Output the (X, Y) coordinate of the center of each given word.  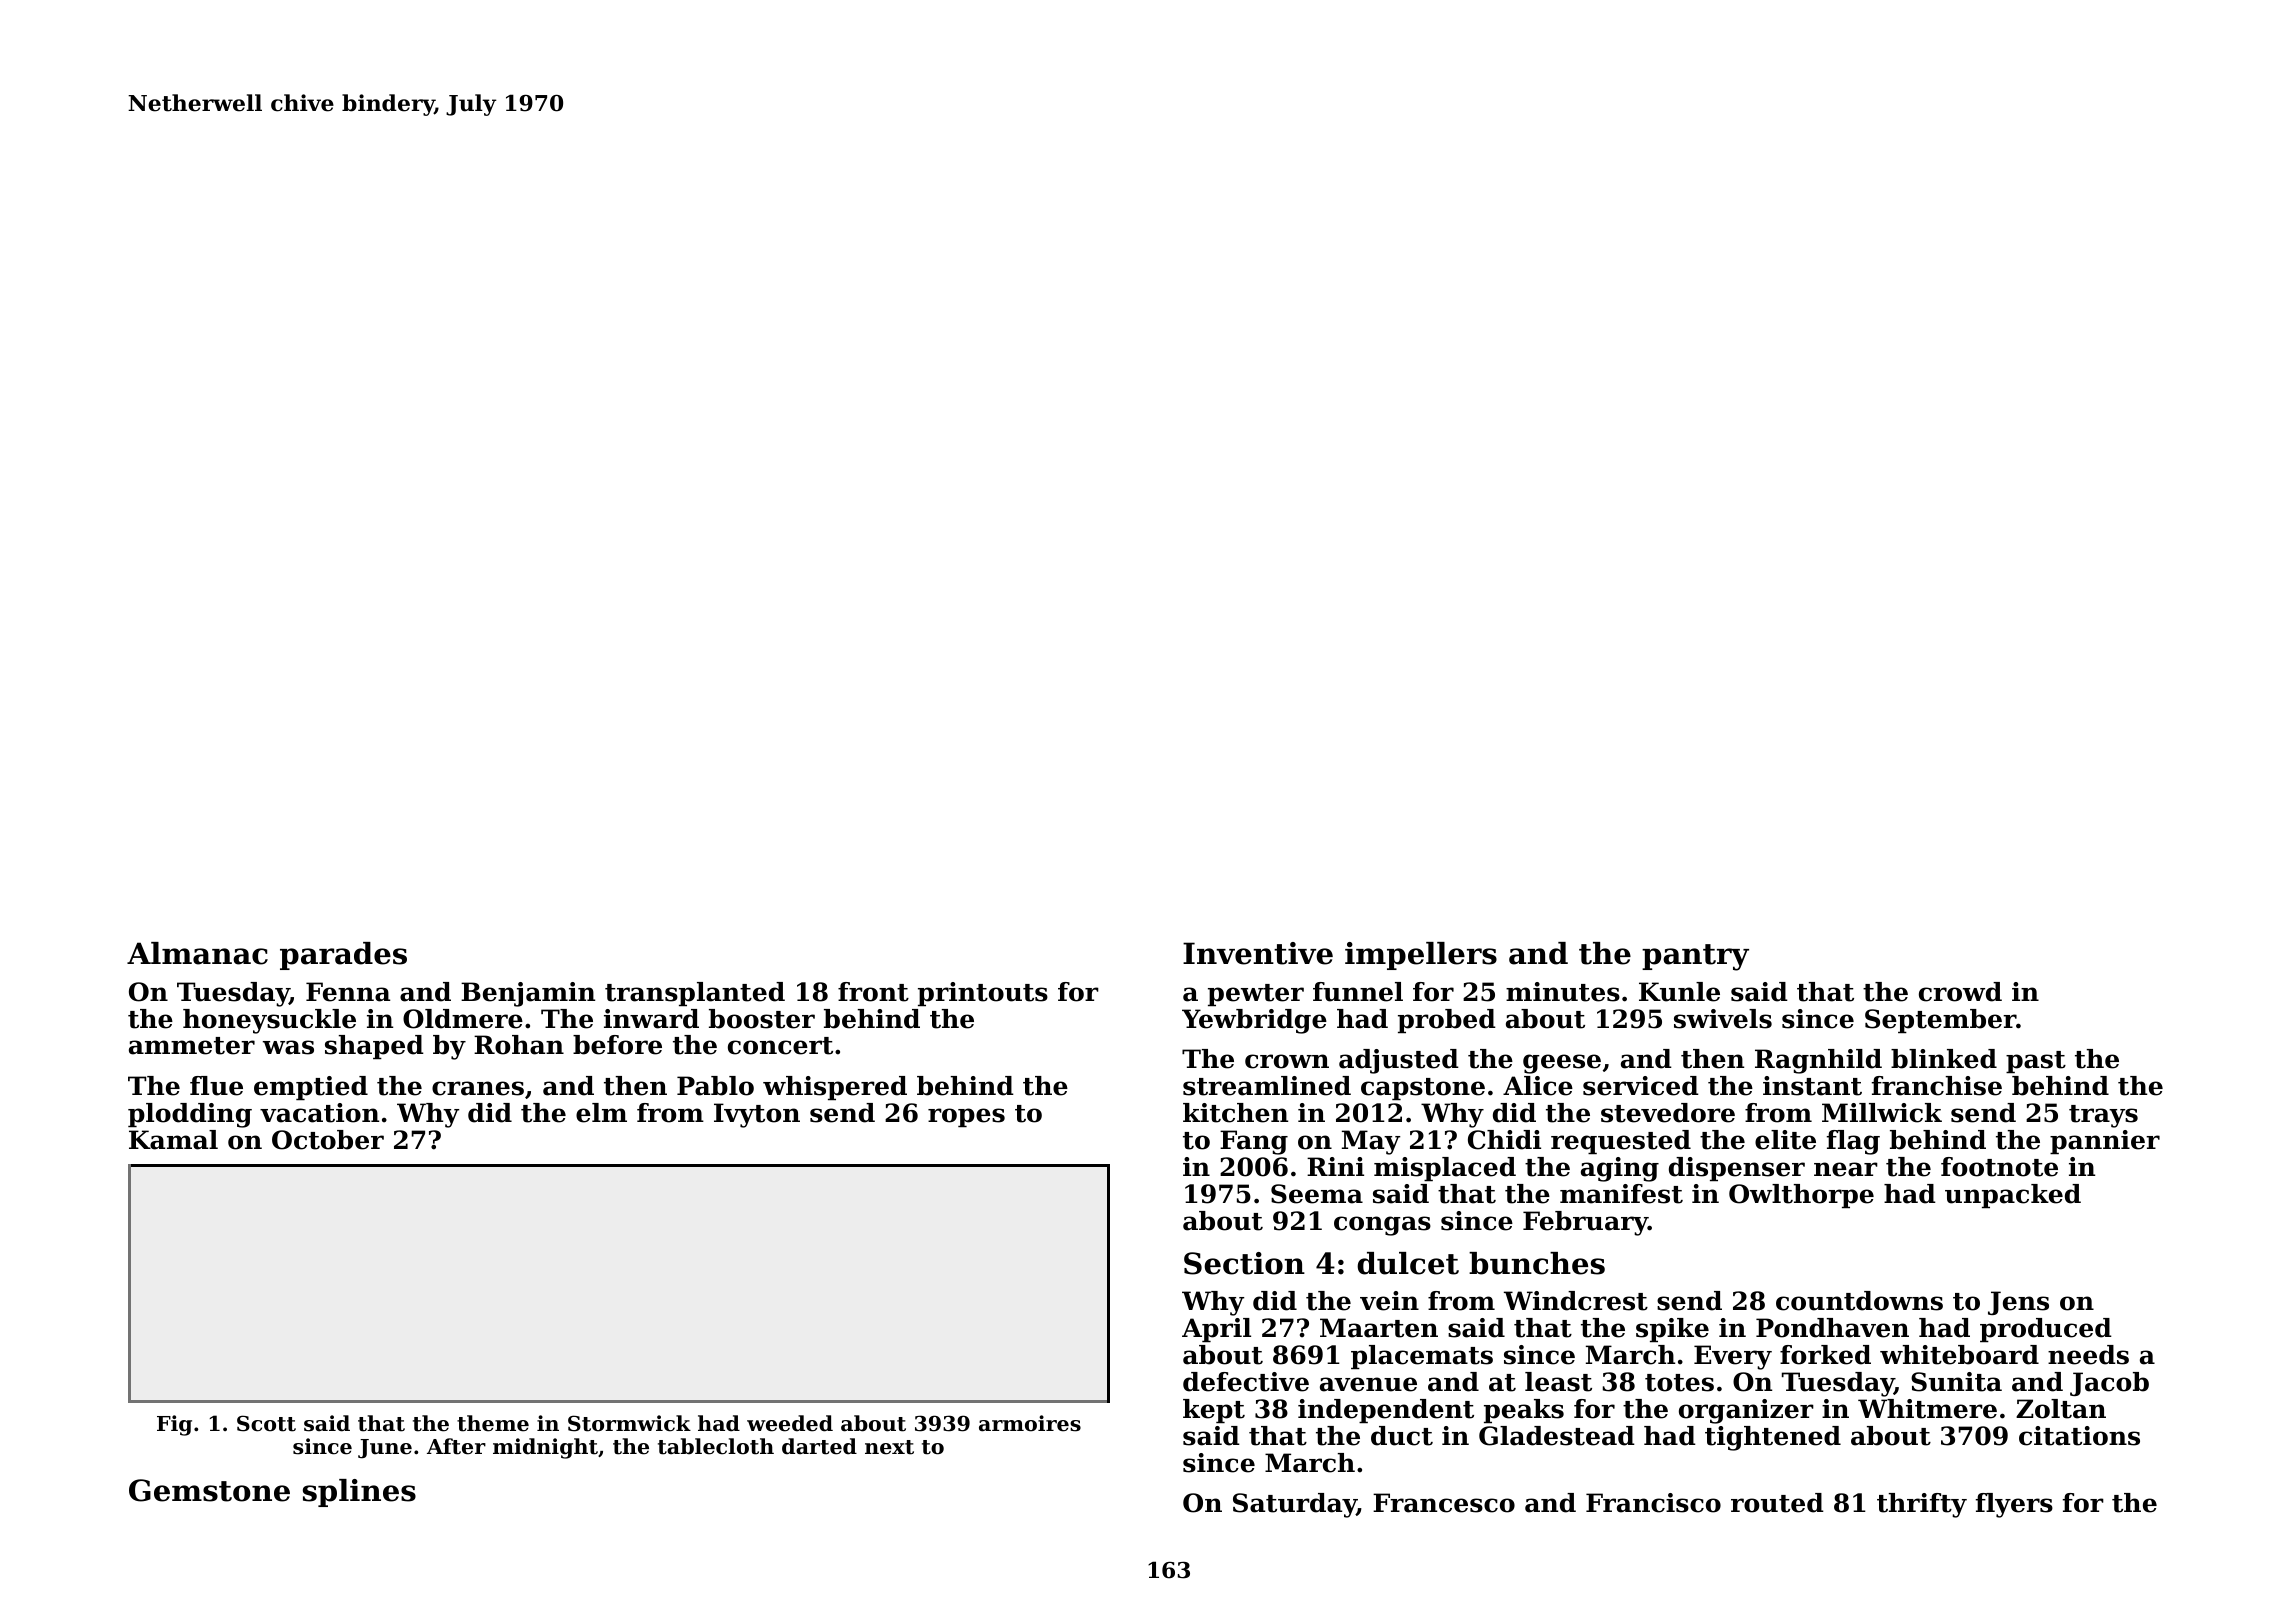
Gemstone (209, 1490)
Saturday (1295, 1505)
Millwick (1882, 1113)
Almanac (197, 953)
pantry (1695, 957)
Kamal (173, 1140)
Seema (1317, 1194)
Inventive (1258, 953)
